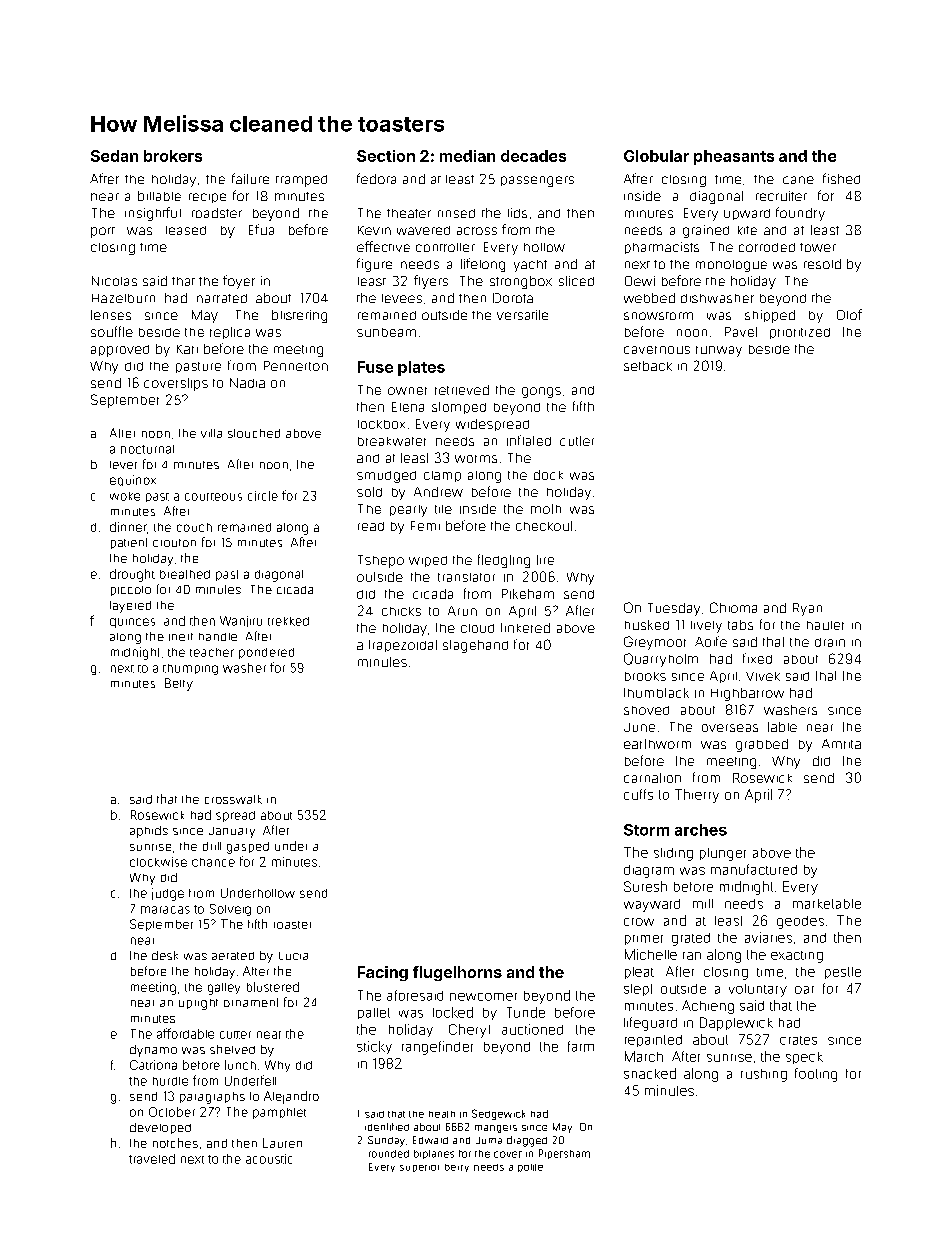  What do you see at coordinates (131, 591) in the page?
I see `piccolo` at bounding box center [131, 591].
